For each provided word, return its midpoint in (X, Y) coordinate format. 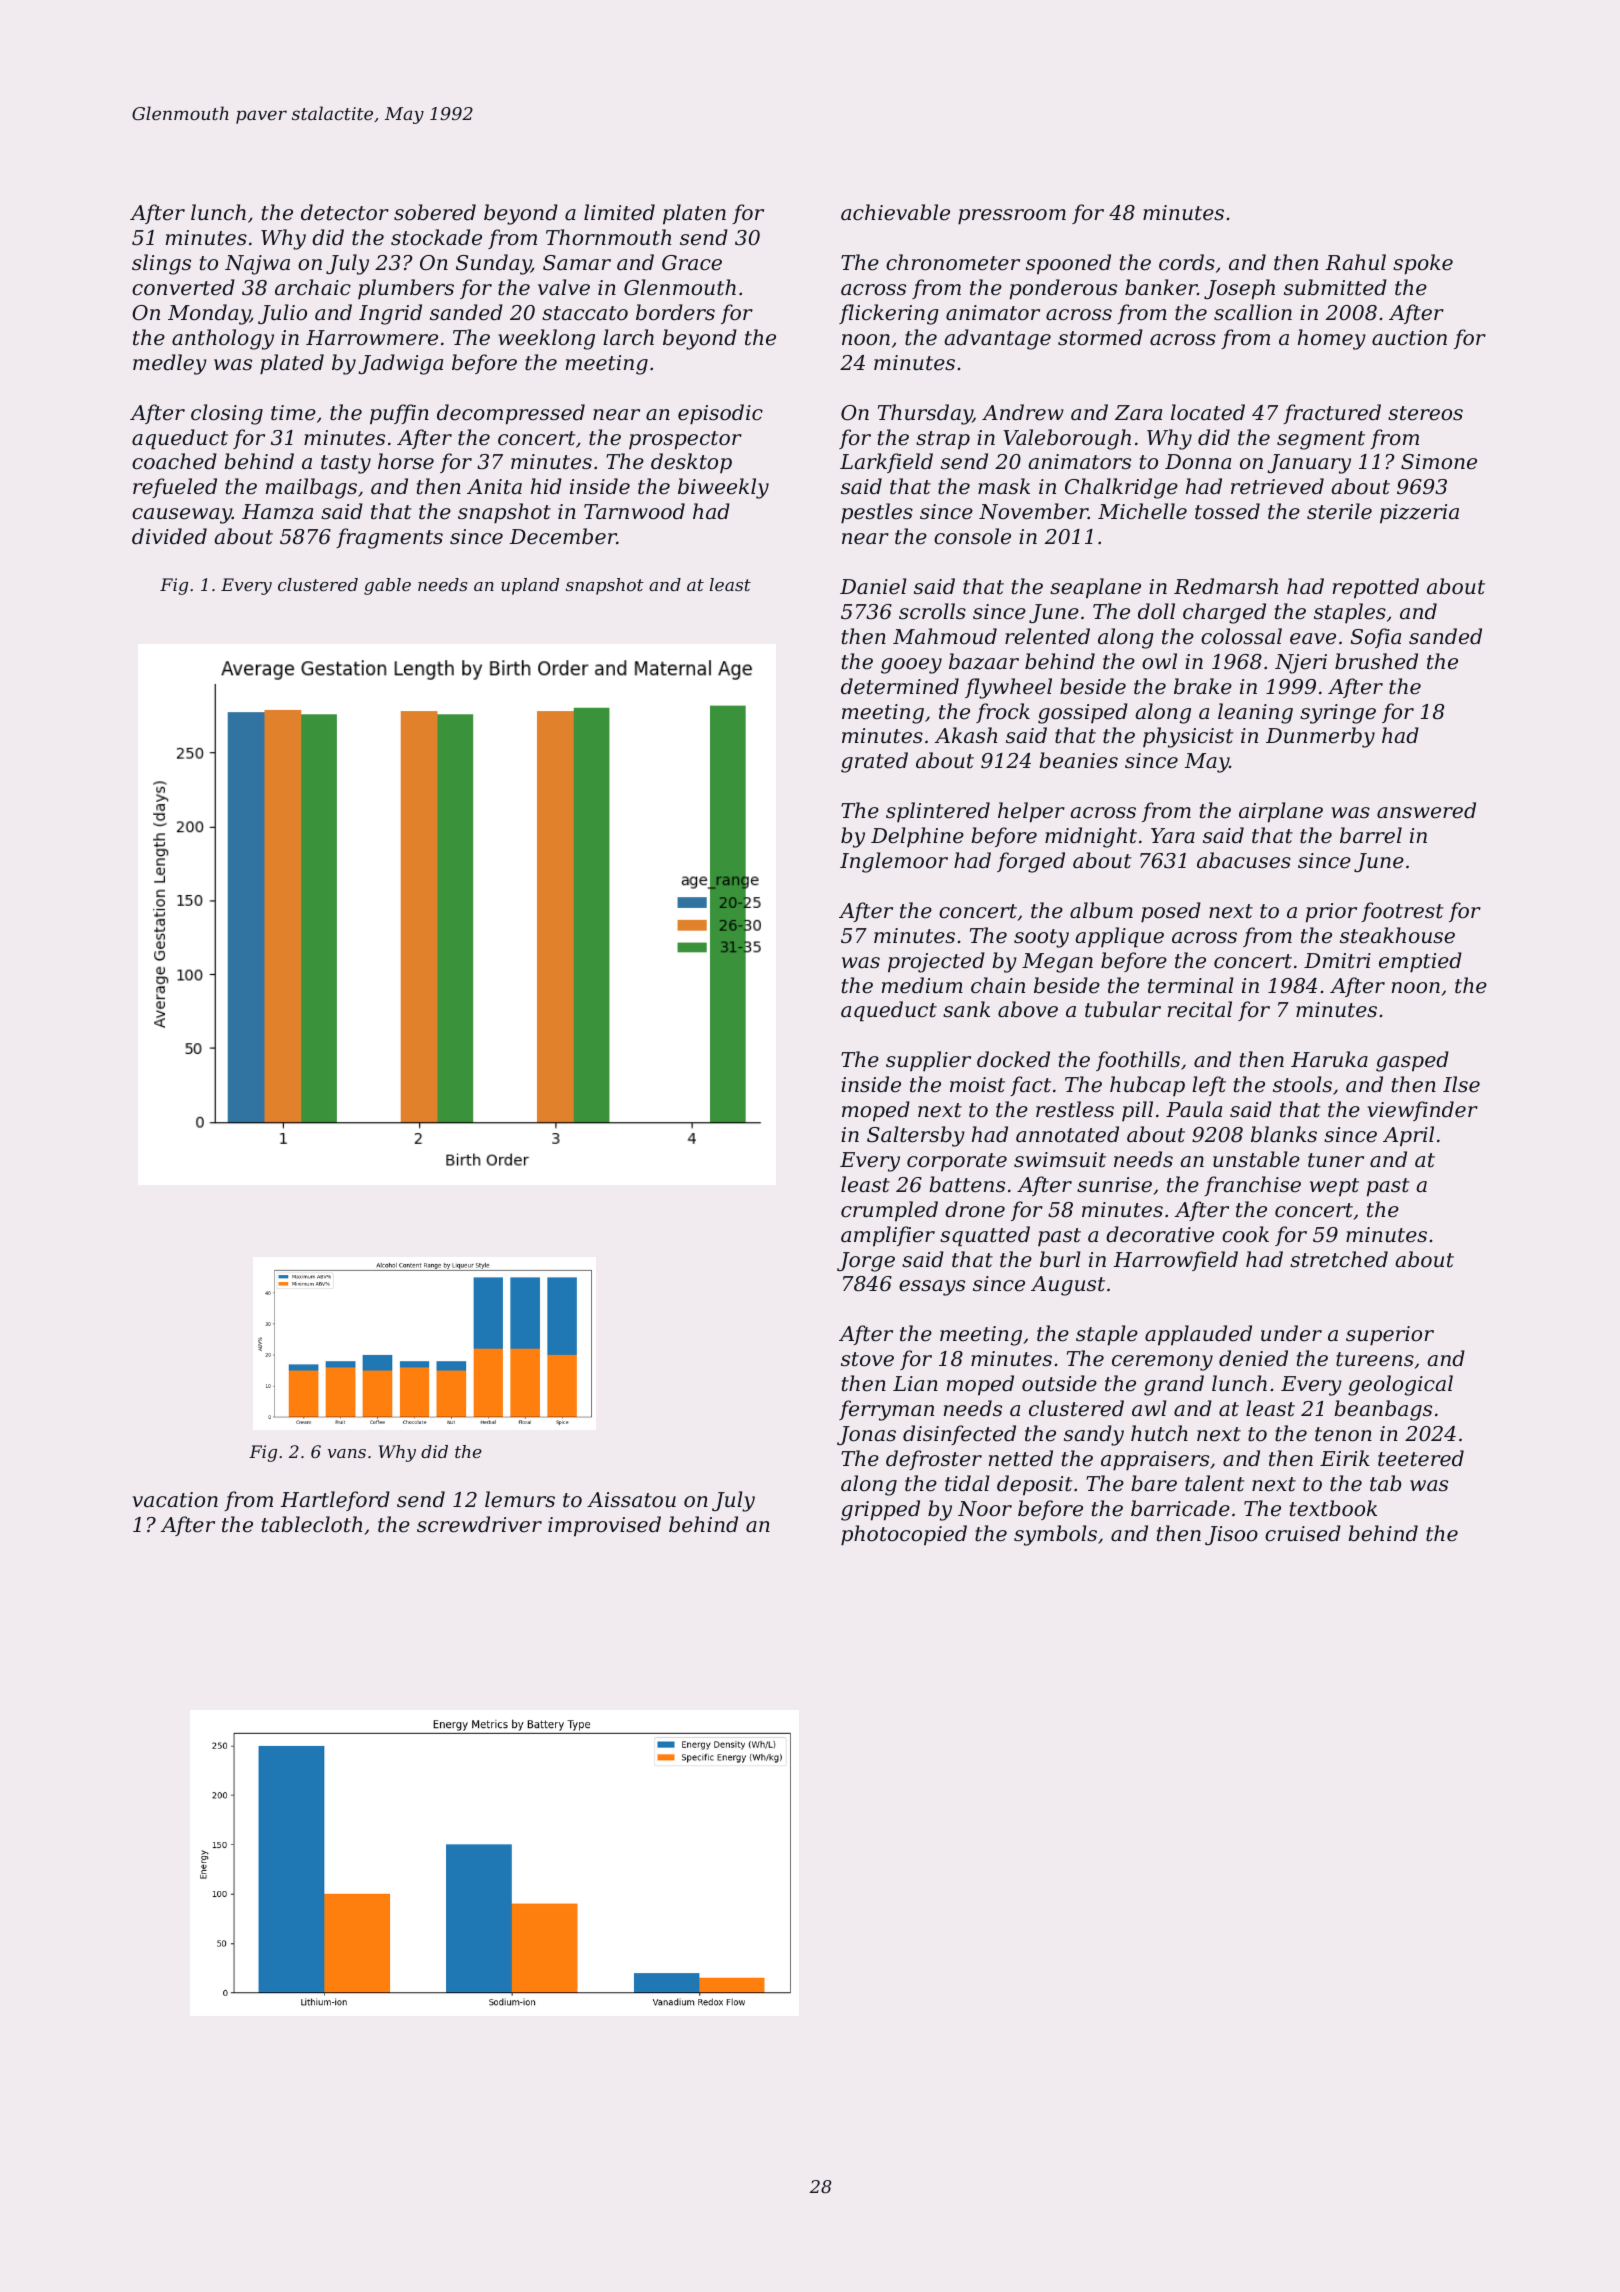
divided (169, 536)
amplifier (888, 1236)
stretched (1339, 1259)
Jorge (866, 1262)
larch (628, 337)
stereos (1425, 413)
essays (932, 1288)
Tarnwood (634, 511)
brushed (1376, 661)
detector (345, 212)
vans (347, 1453)
